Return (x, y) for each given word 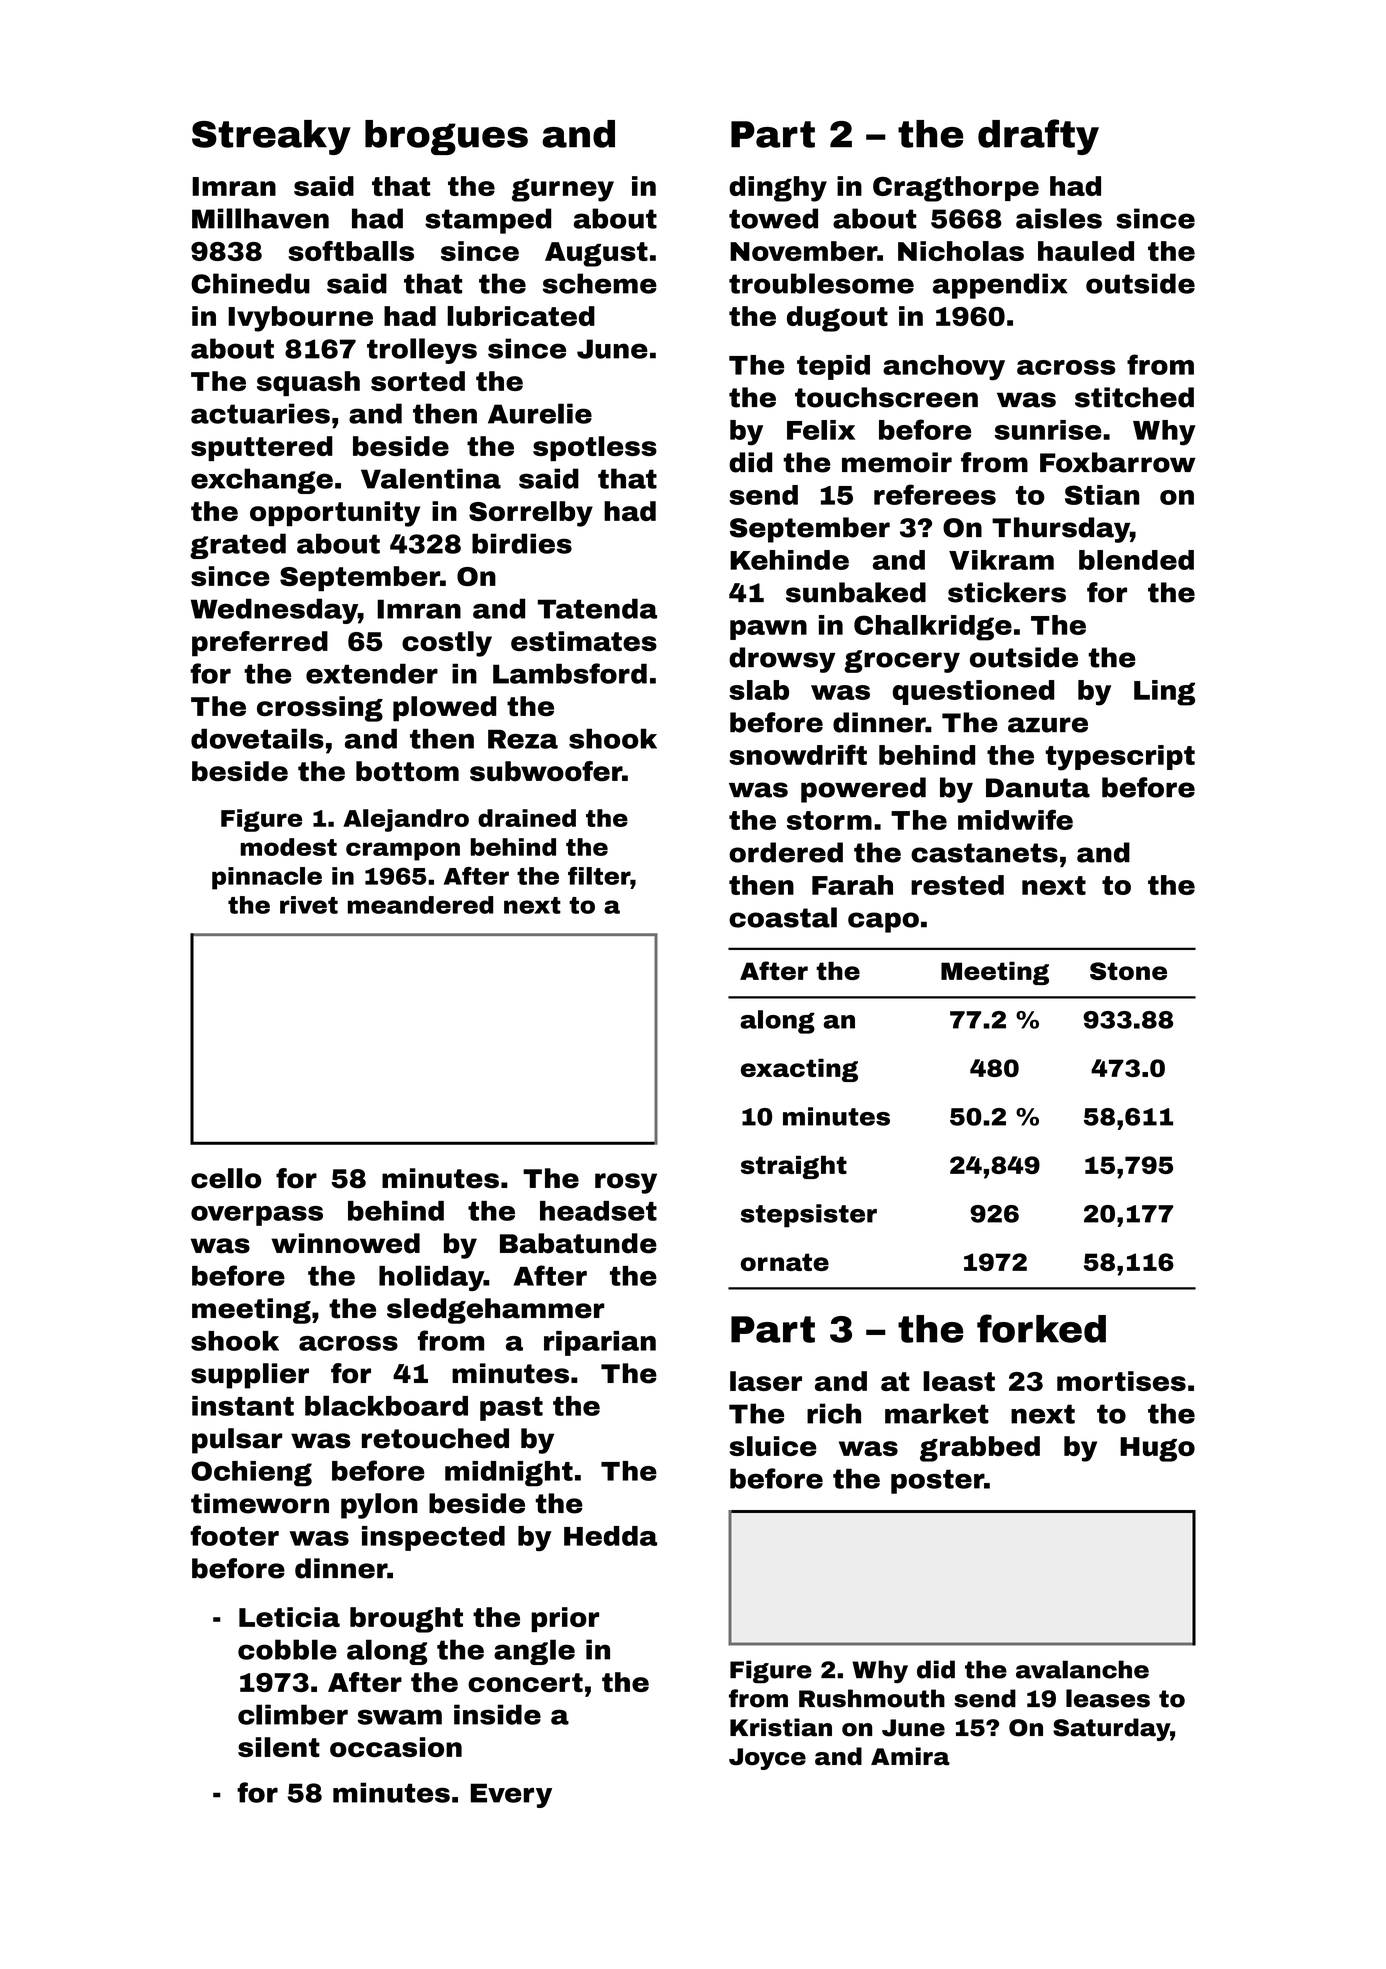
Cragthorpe (956, 189)
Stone (1128, 971)
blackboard (386, 1405)
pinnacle (267, 878)
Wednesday (274, 611)
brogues (446, 137)
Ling (1164, 693)
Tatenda (597, 608)
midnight (509, 1473)
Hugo (1157, 1449)
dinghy (778, 189)
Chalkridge (933, 628)
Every (511, 1795)
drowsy (782, 660)
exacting (799, 1070)
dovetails (257, 738)
